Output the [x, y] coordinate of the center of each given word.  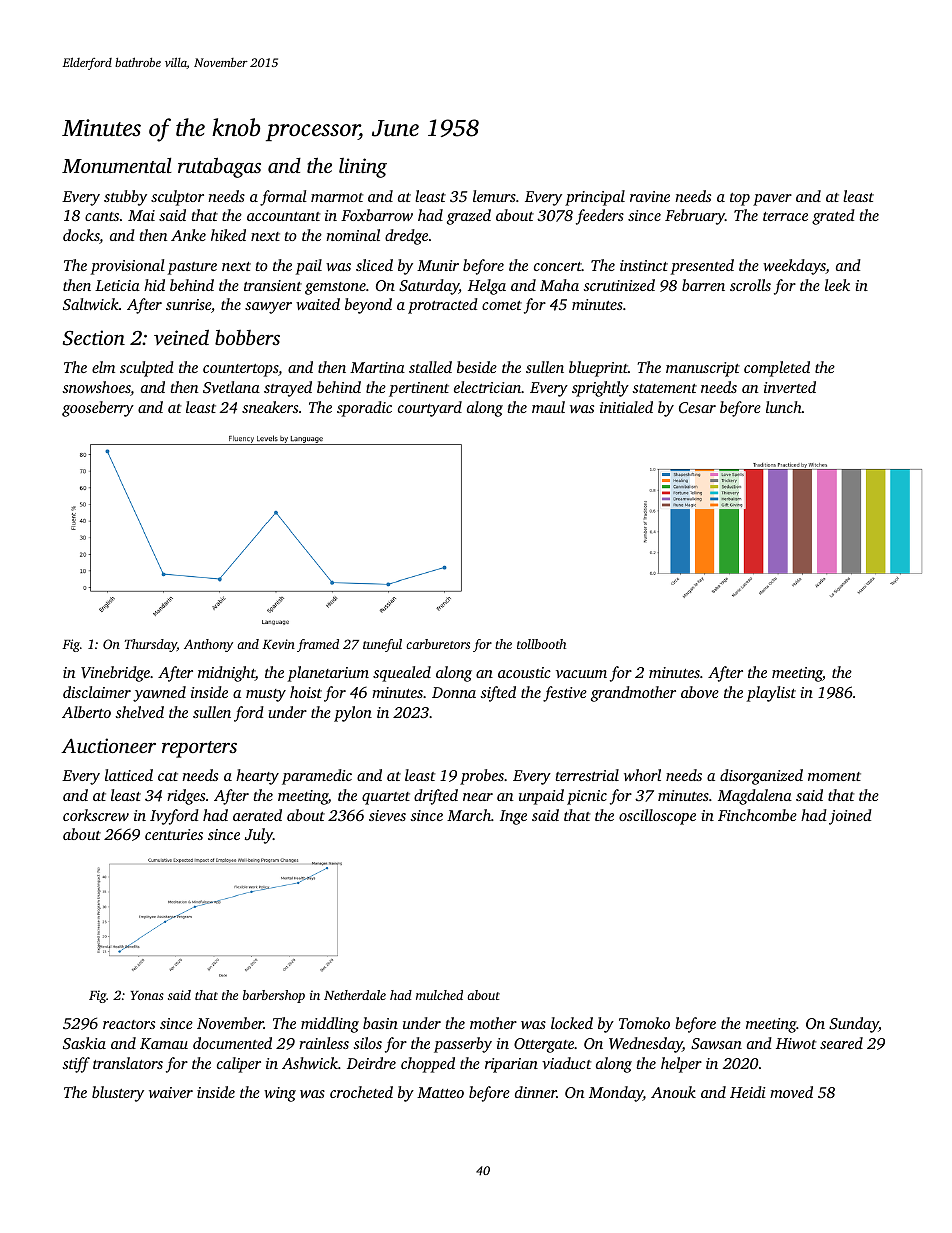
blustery [118, 1094]
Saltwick [91, 304]
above [700, 692]
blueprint [598, 369]
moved [791, 1092]
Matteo [440, 1092]
